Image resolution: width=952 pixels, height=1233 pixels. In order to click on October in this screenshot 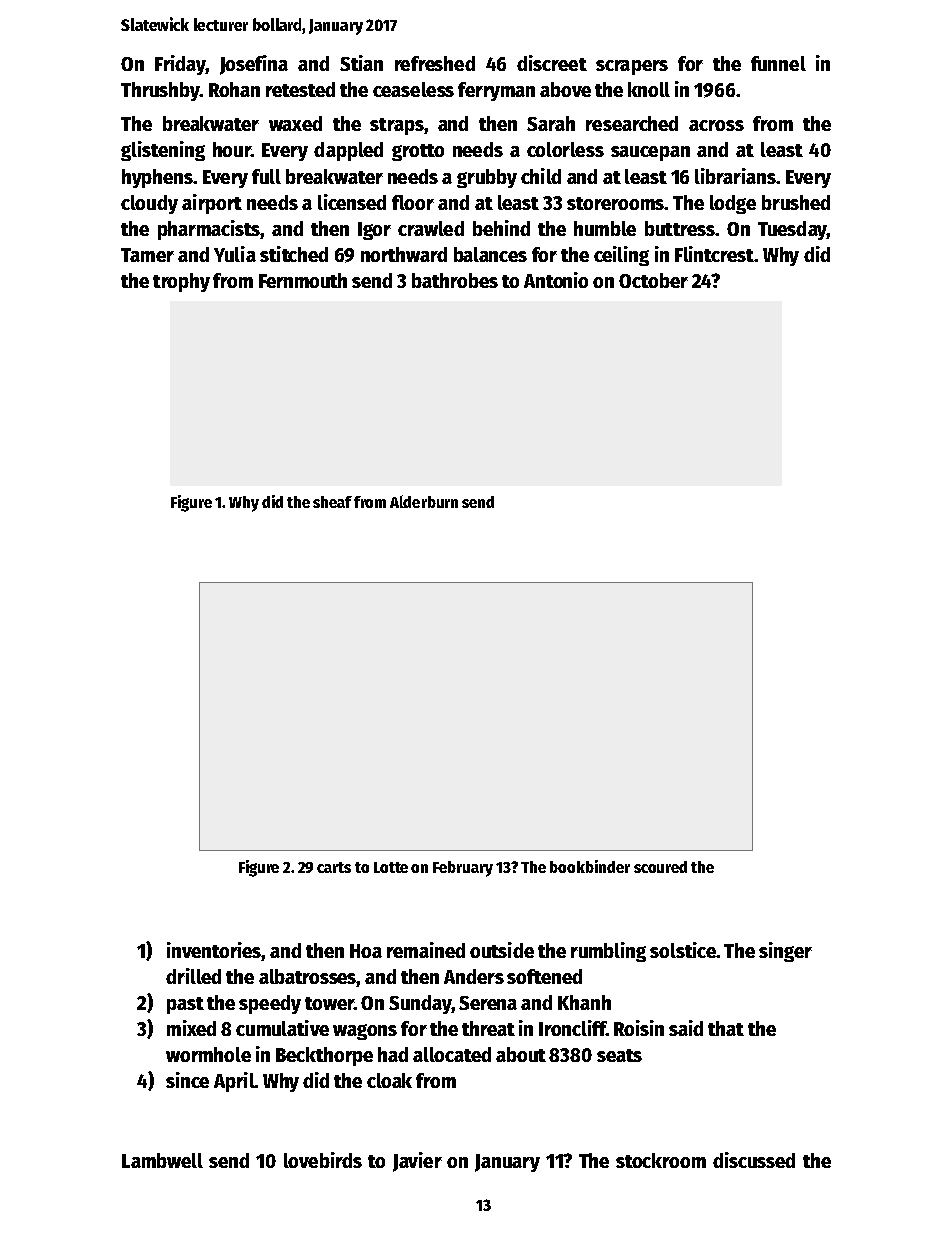, I will do `click(653, 280)`.
